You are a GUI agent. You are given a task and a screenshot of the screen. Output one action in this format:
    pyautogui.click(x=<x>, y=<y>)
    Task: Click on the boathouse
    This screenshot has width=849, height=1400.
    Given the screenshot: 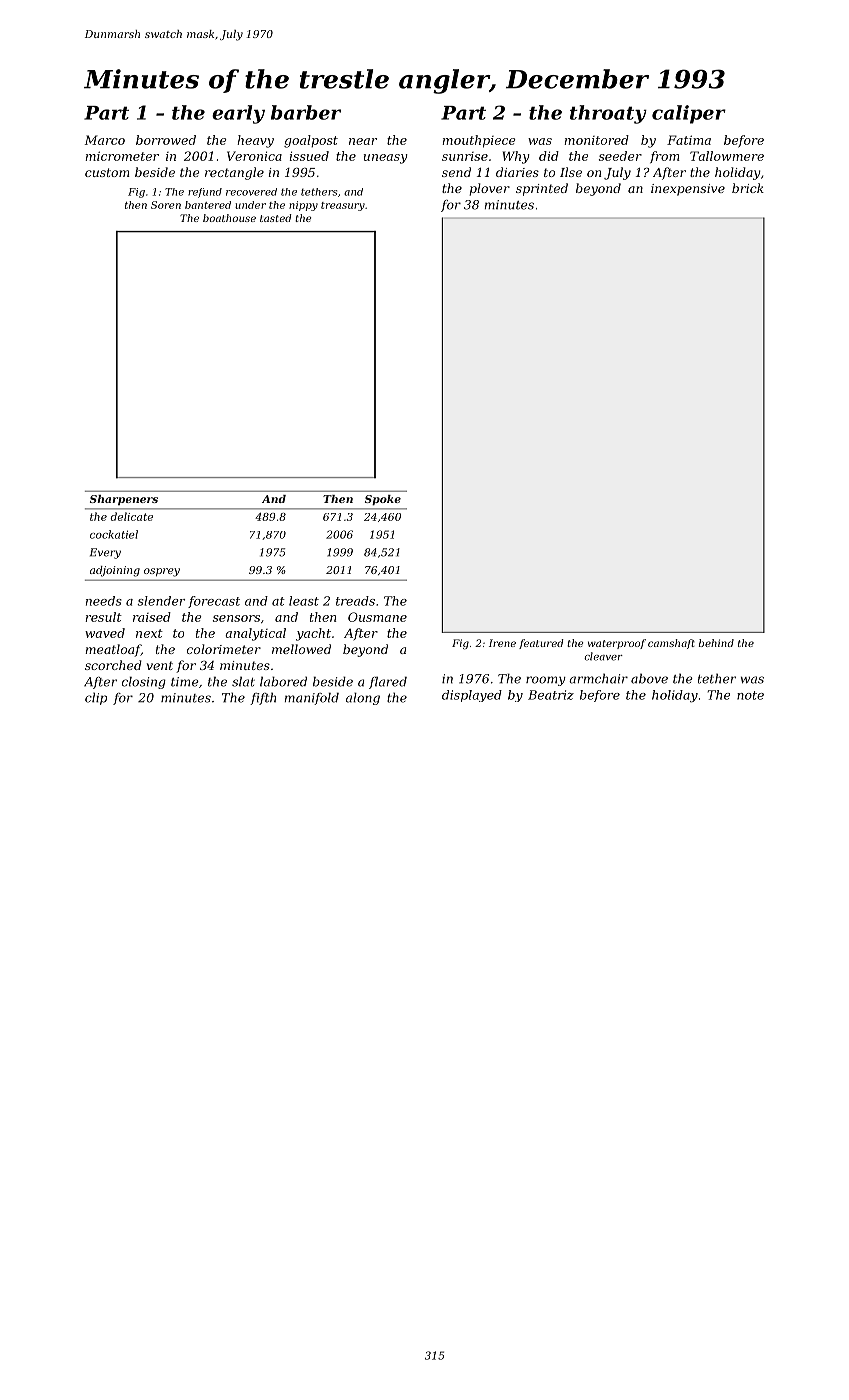 What is the action you would take?
    pyautogui.click(x=229, y=218)
